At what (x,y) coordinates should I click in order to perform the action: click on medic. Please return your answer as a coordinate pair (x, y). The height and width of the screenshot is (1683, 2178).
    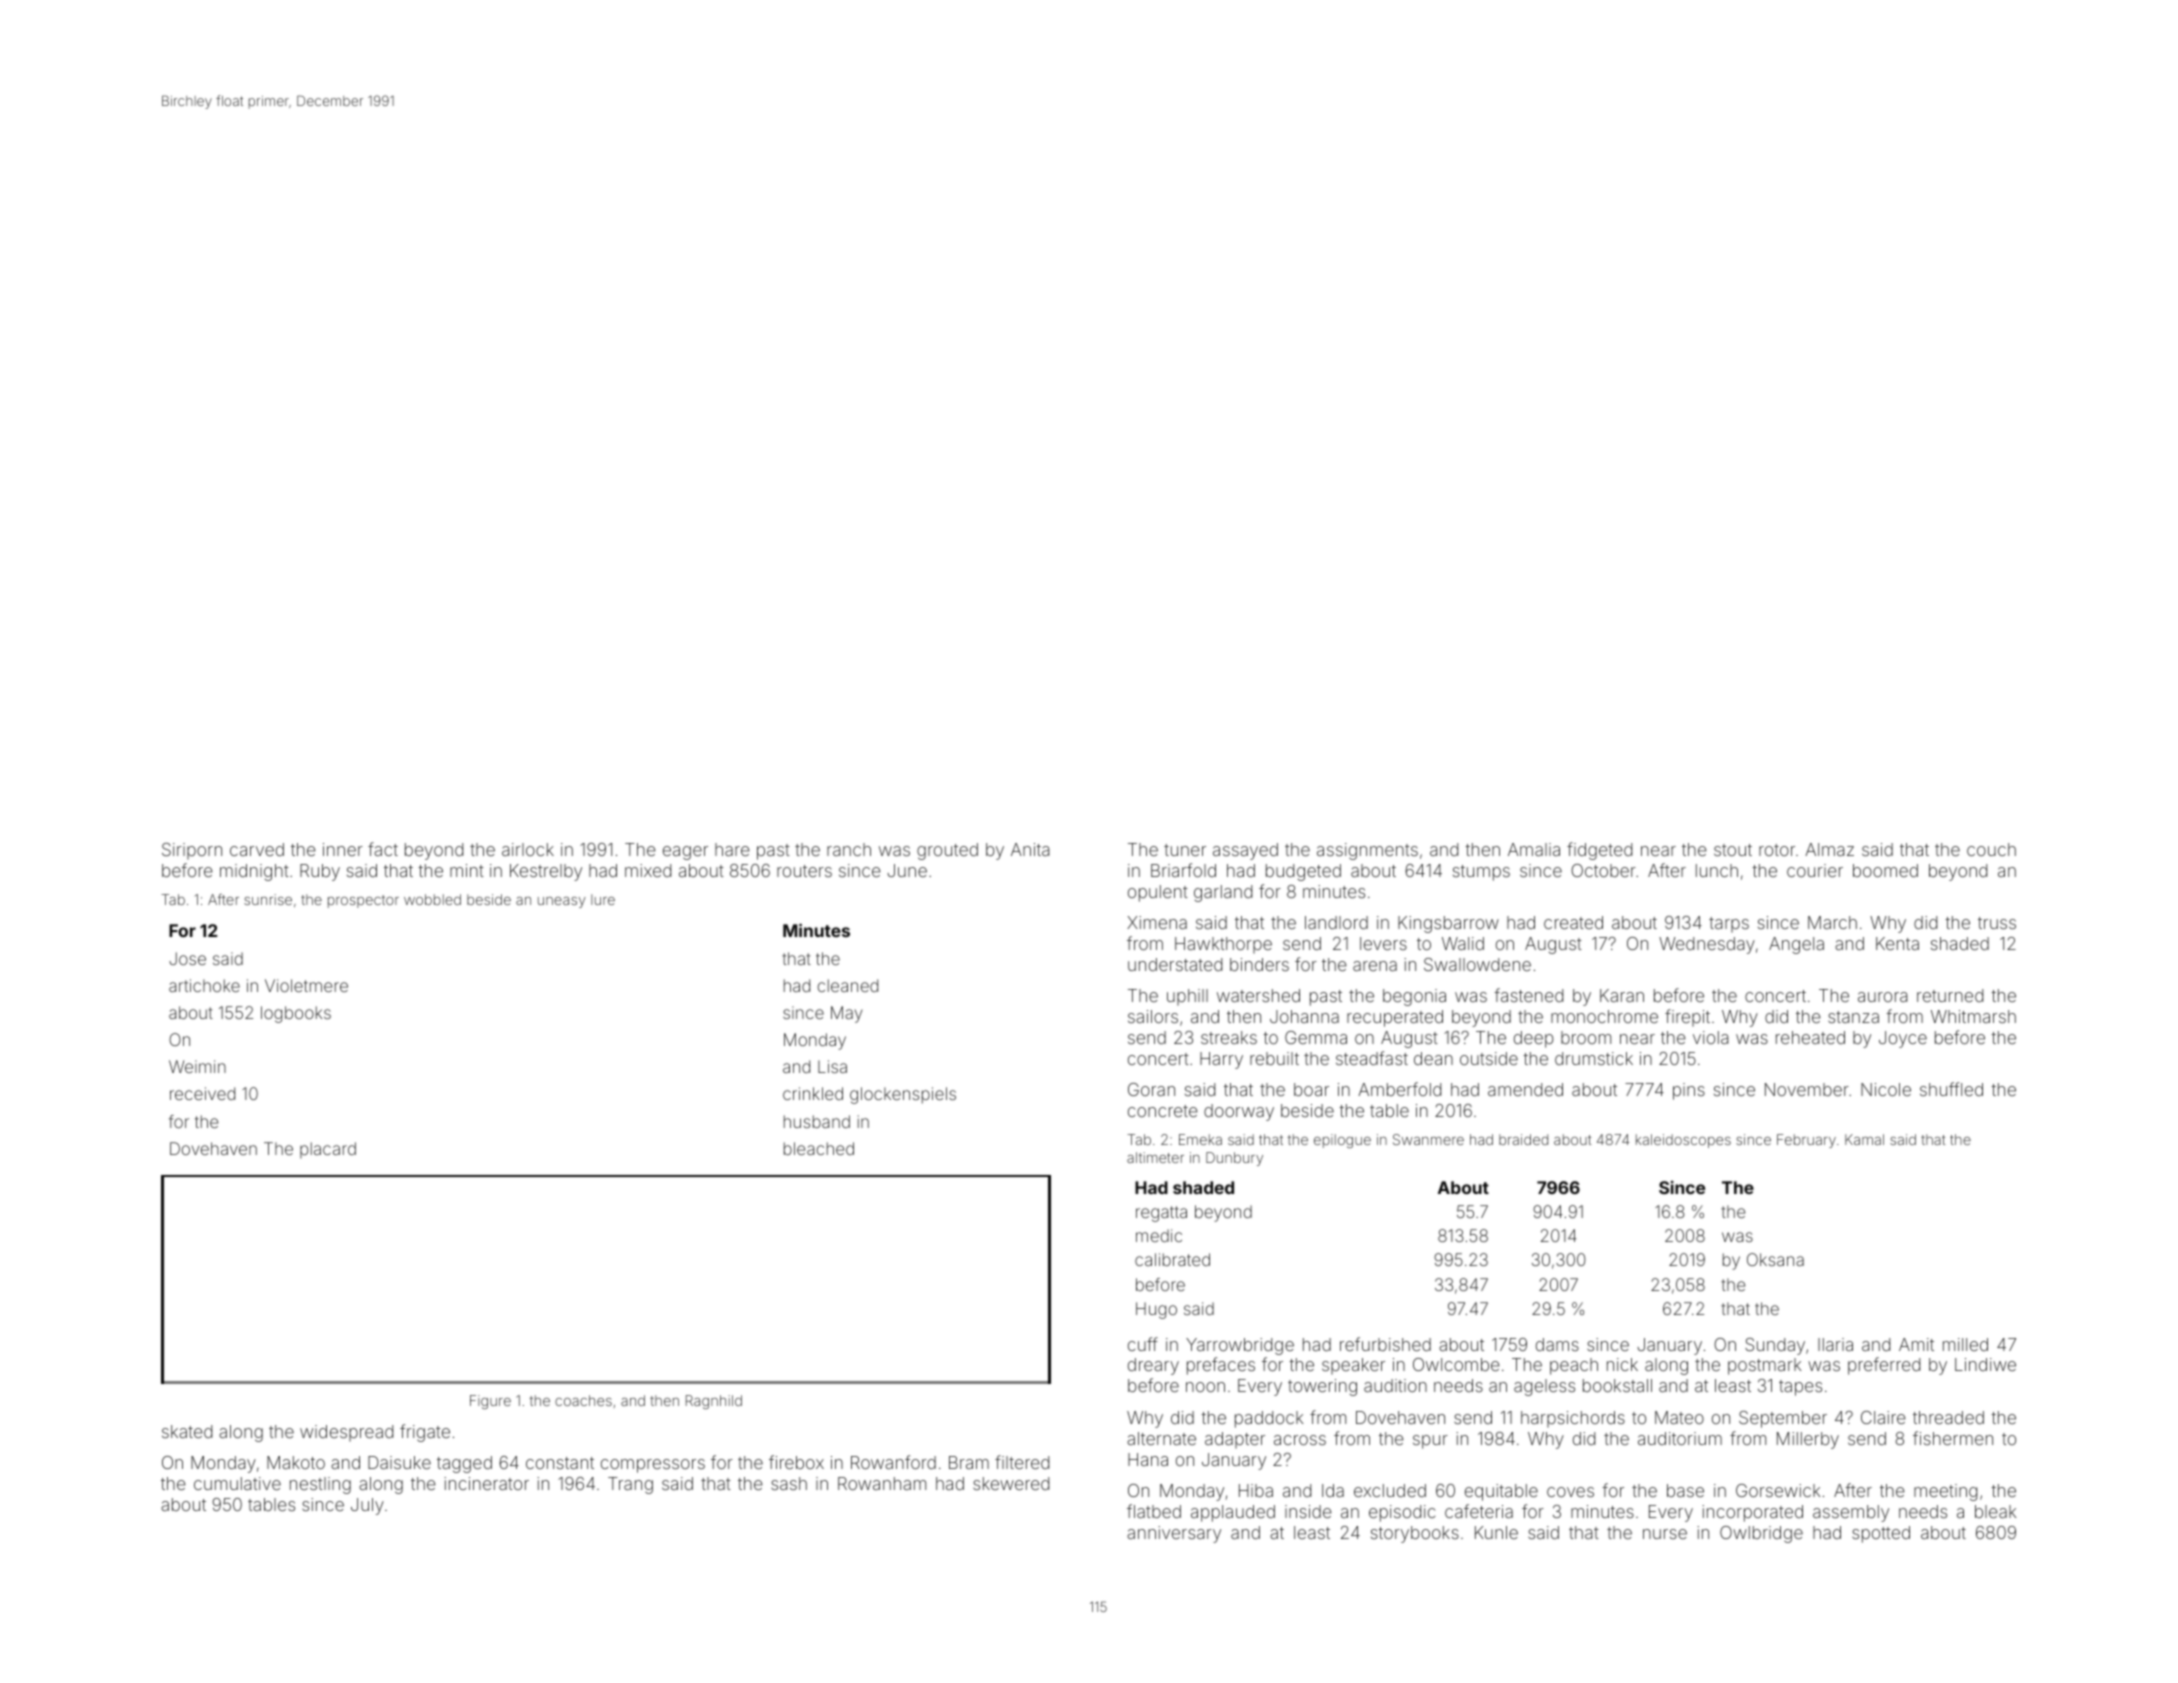
    Looking at the image, I should click on (1159, 1235).
